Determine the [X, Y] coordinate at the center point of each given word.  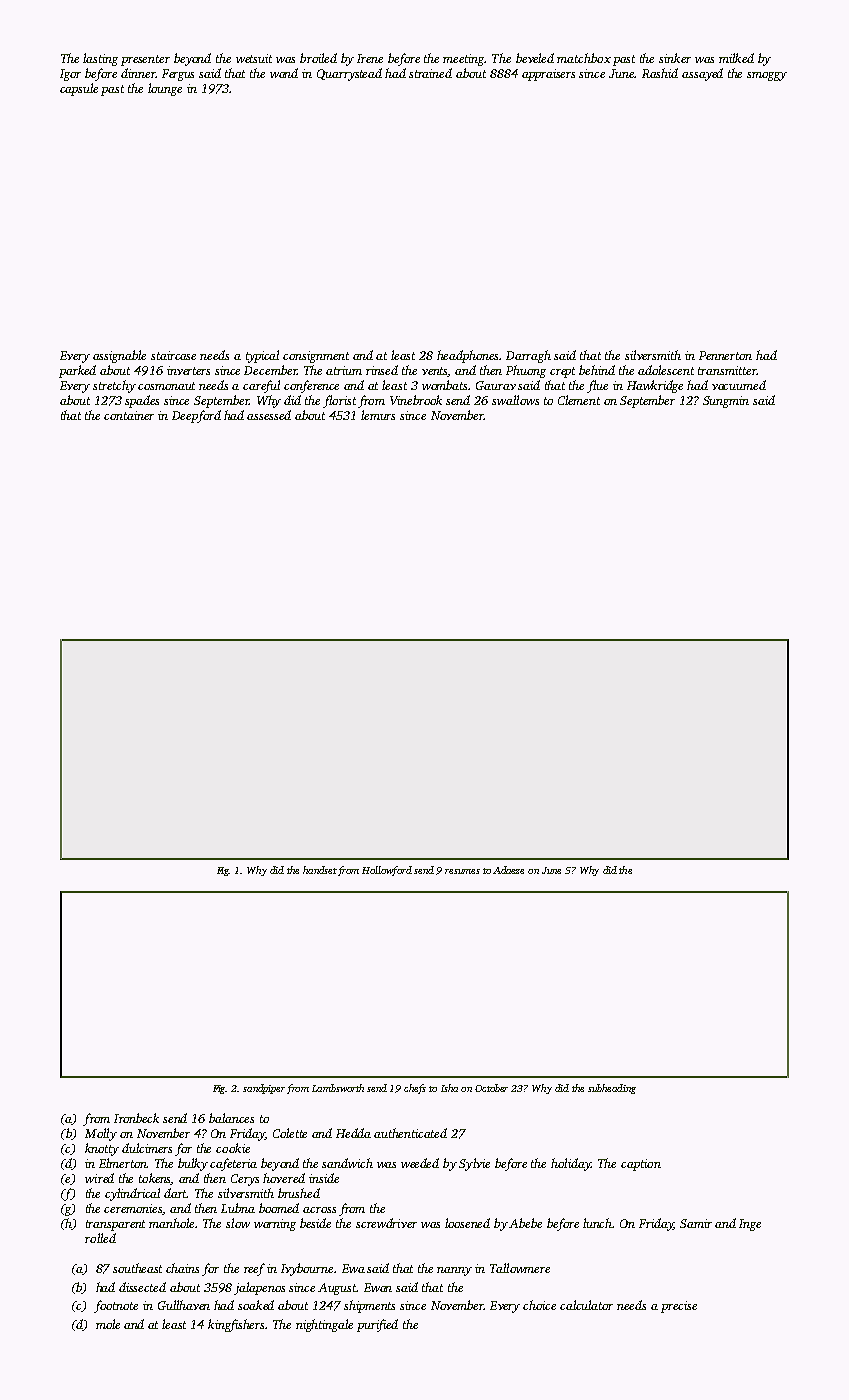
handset [320, 870]
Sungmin [726, 402]
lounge [165, 89]
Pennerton [725, 355]
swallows [515, 400]
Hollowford [387, 871]
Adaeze [508, 870]
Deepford [196, 416]
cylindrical [132, 1194]
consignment [316, 357]
